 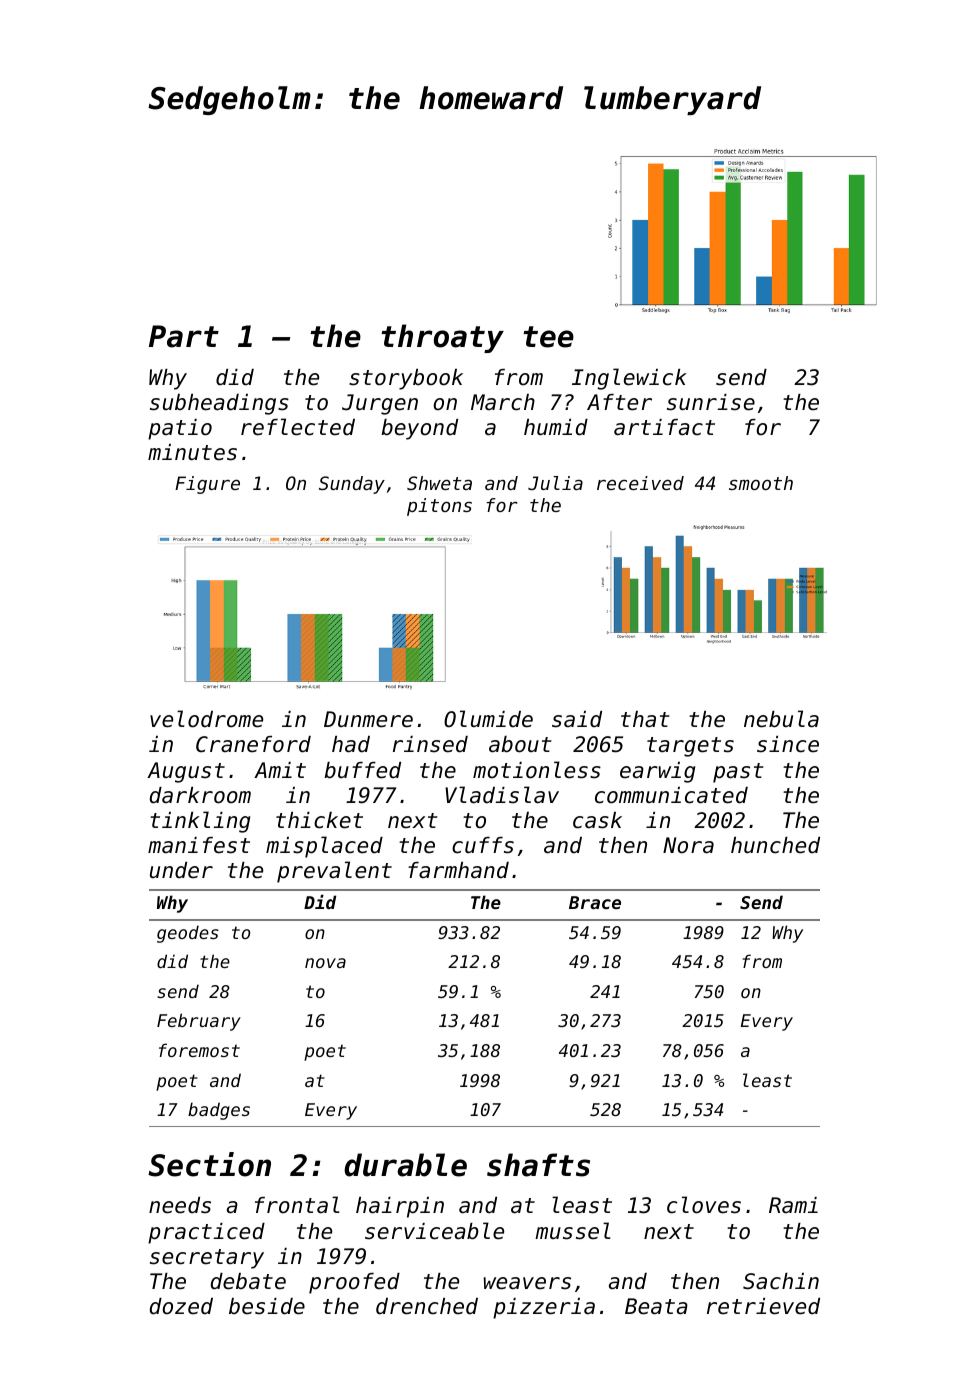 I want to click on weavers, so click(x=527, y=1283).
